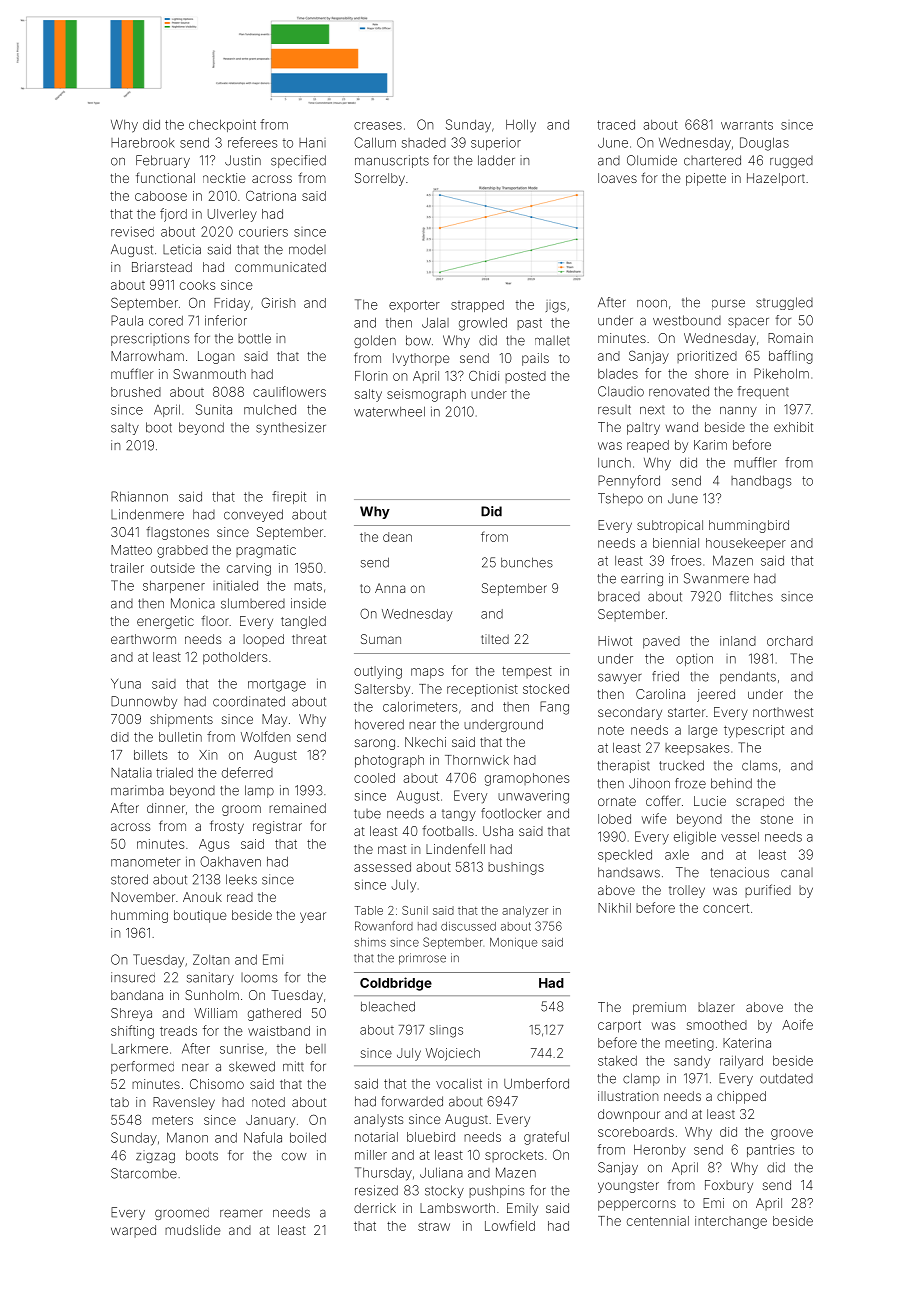 The height and width of the screenshot is (1308, 924). I want to click on interchange, so click(731, 1222).
